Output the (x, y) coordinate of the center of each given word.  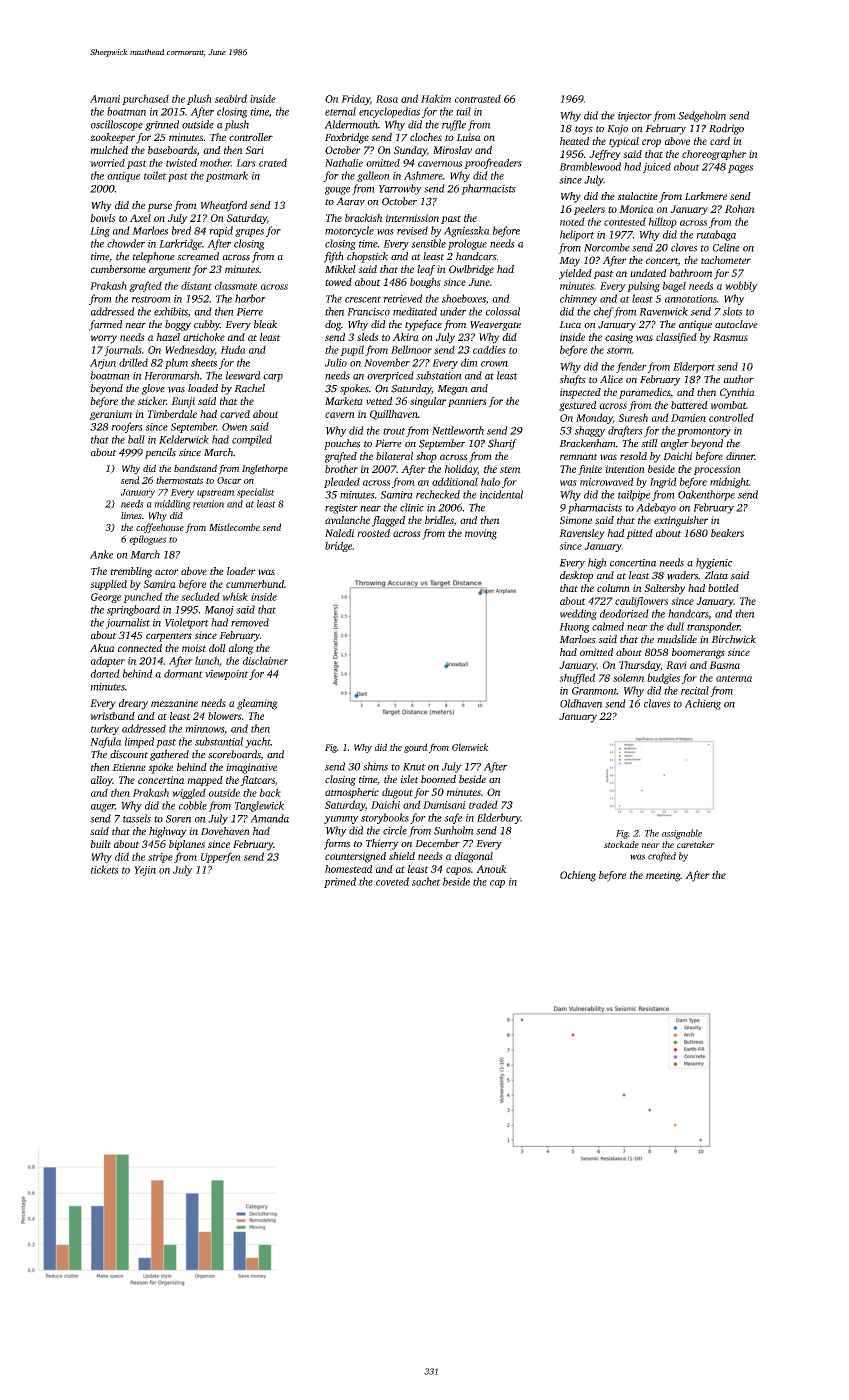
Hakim (436, 98)
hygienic (714, 563)
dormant (183, 673)
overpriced (390, 376)
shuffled (577, 678)
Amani (105, 99)
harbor (250, 298)
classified (676, 338)
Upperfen (221, 857)
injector (635, 117)
